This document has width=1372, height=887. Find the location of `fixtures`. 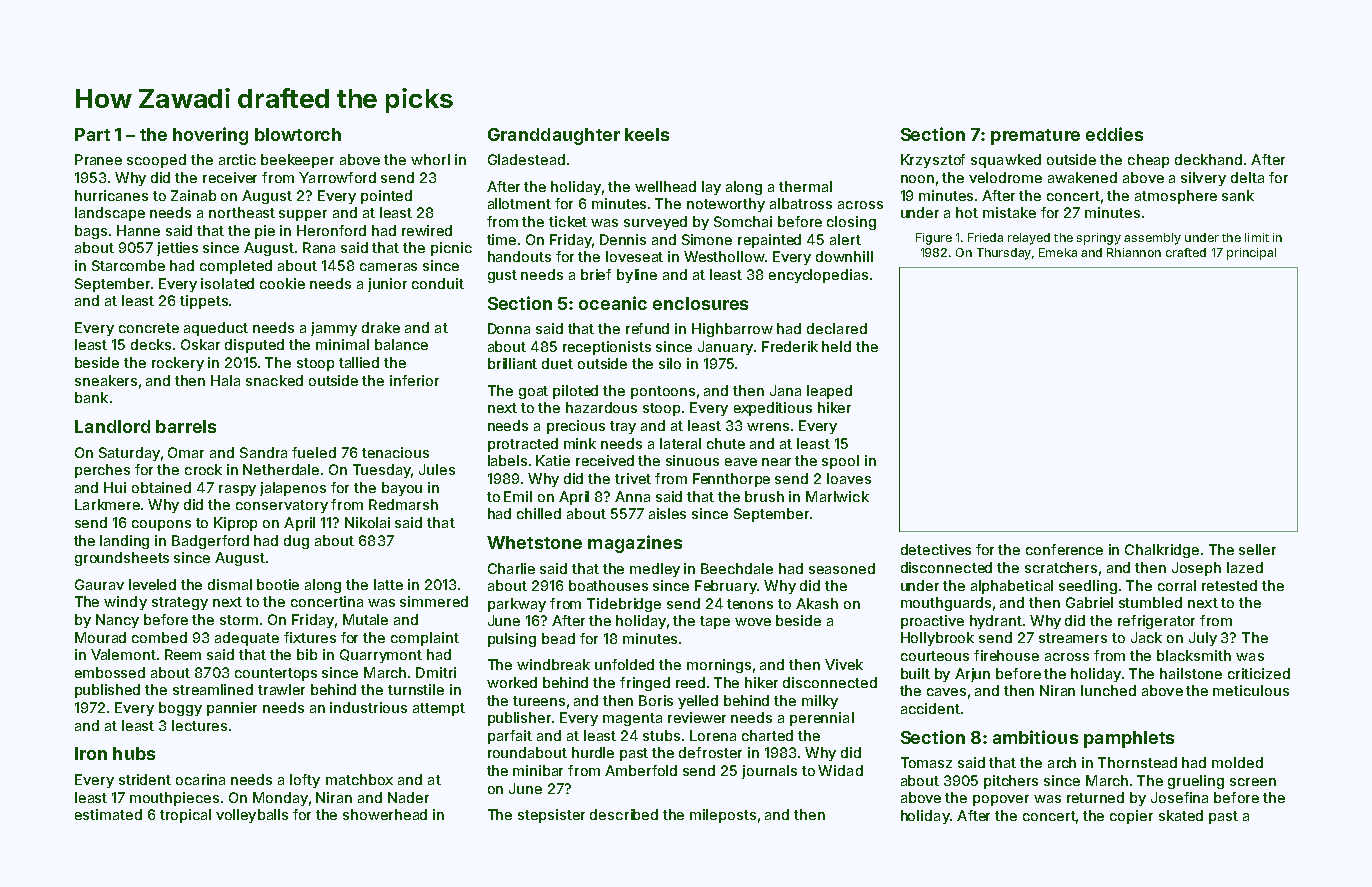

fixtures is located at coordinates (310, 637).
